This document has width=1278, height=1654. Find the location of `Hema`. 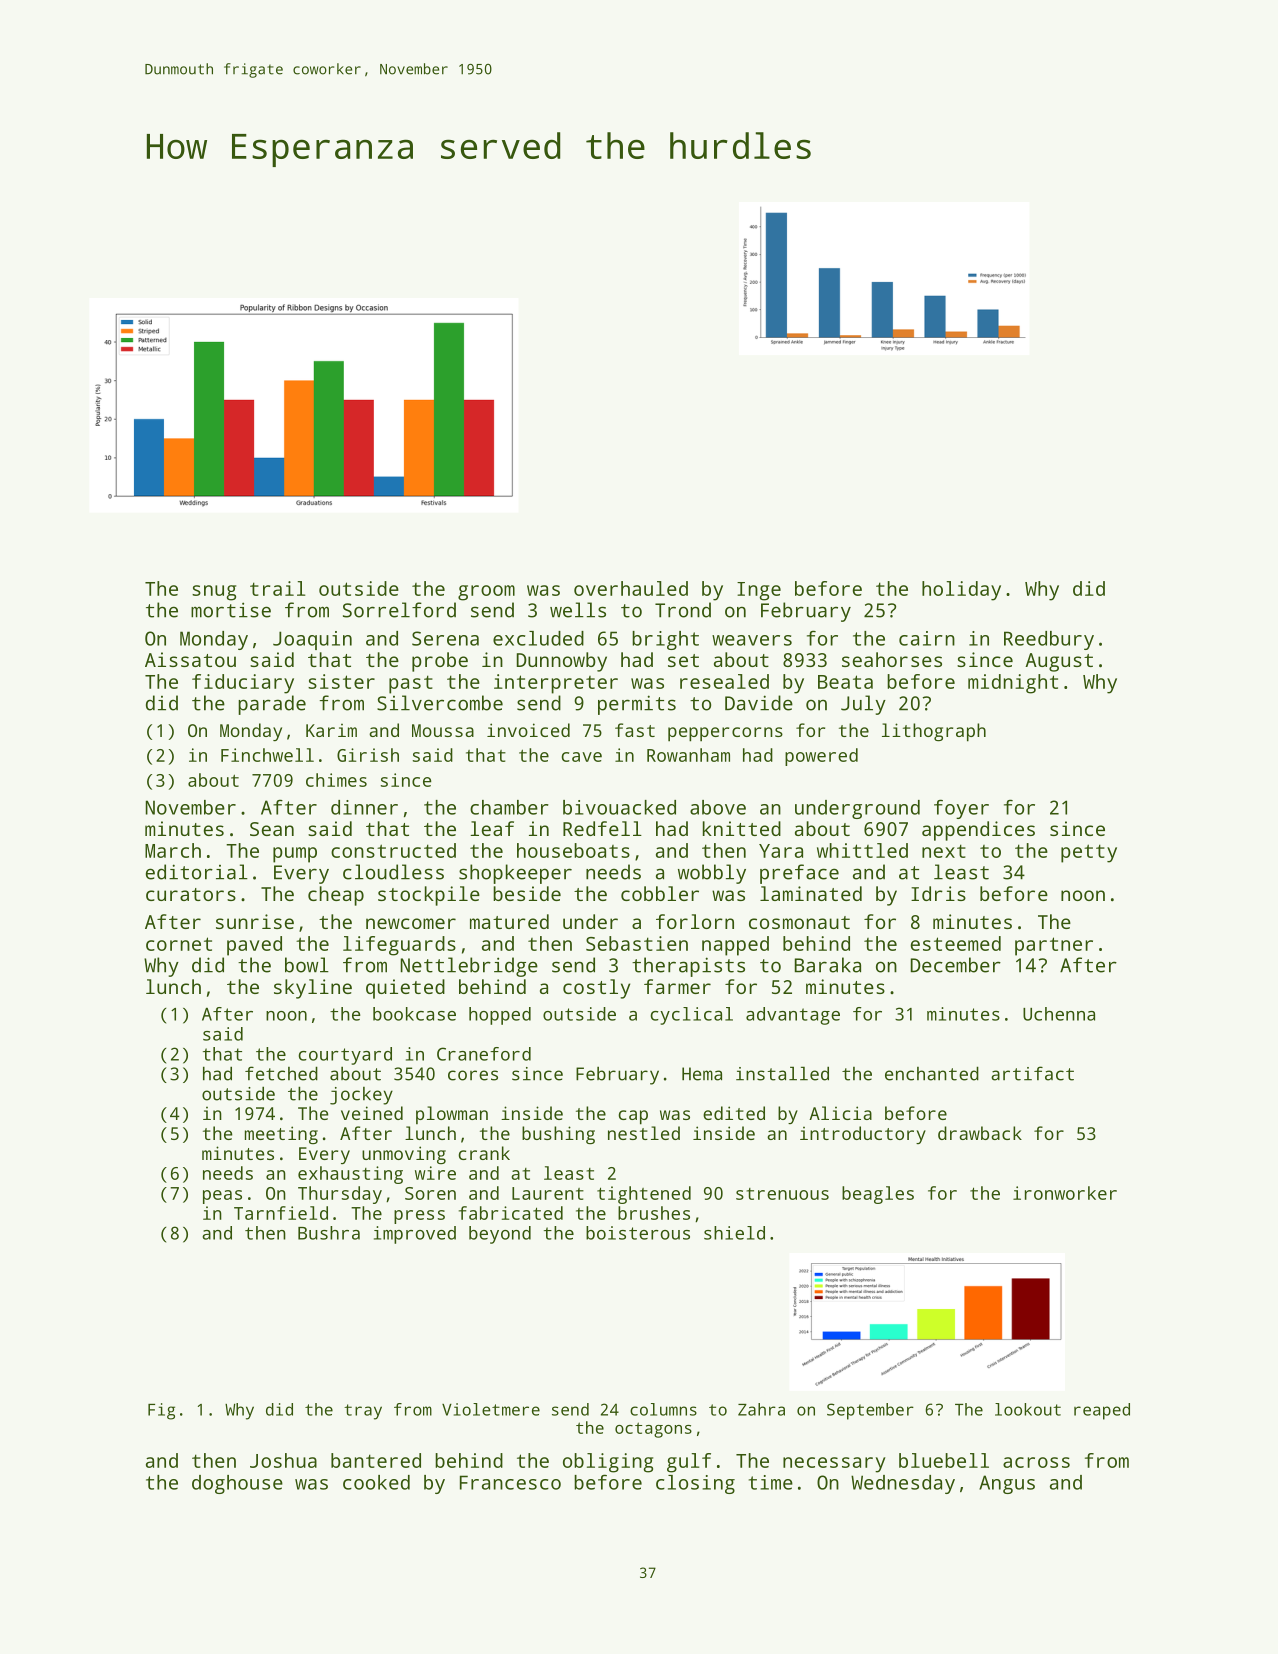

Hema is located at coordinates (702, 1074).
